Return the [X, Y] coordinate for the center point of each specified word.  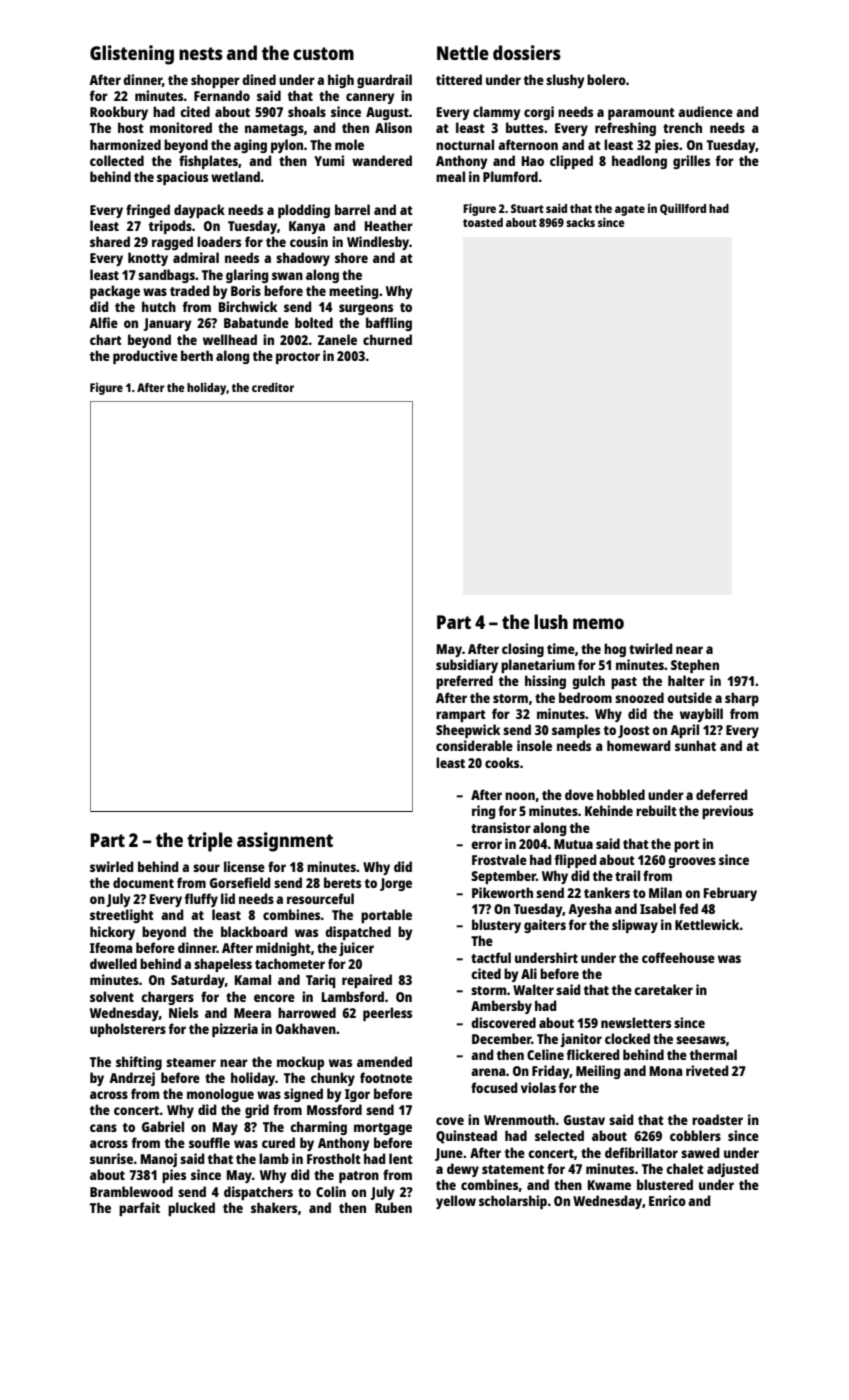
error [486, 845]
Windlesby [378, 243]
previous [727, 812]
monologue [220, 1095]
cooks [502, 762]
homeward [639, 745]
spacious [182, 178]
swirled [112, 866]
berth [197, 355]
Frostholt [334, 1158]
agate [630, 210]
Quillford [683, 209]
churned [387, 339]
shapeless [223, 965]
